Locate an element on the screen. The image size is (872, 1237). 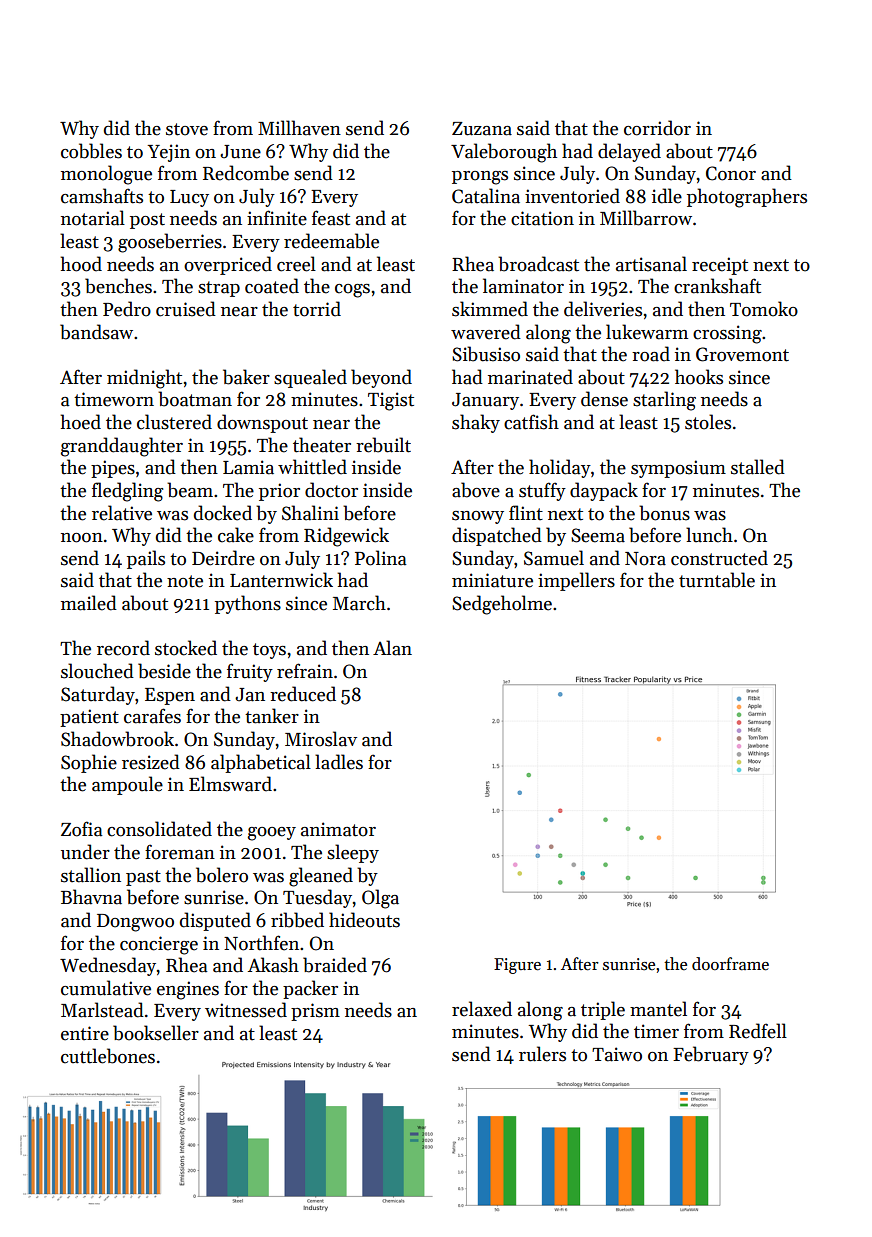
baker is located at coordinates (246, 377).
